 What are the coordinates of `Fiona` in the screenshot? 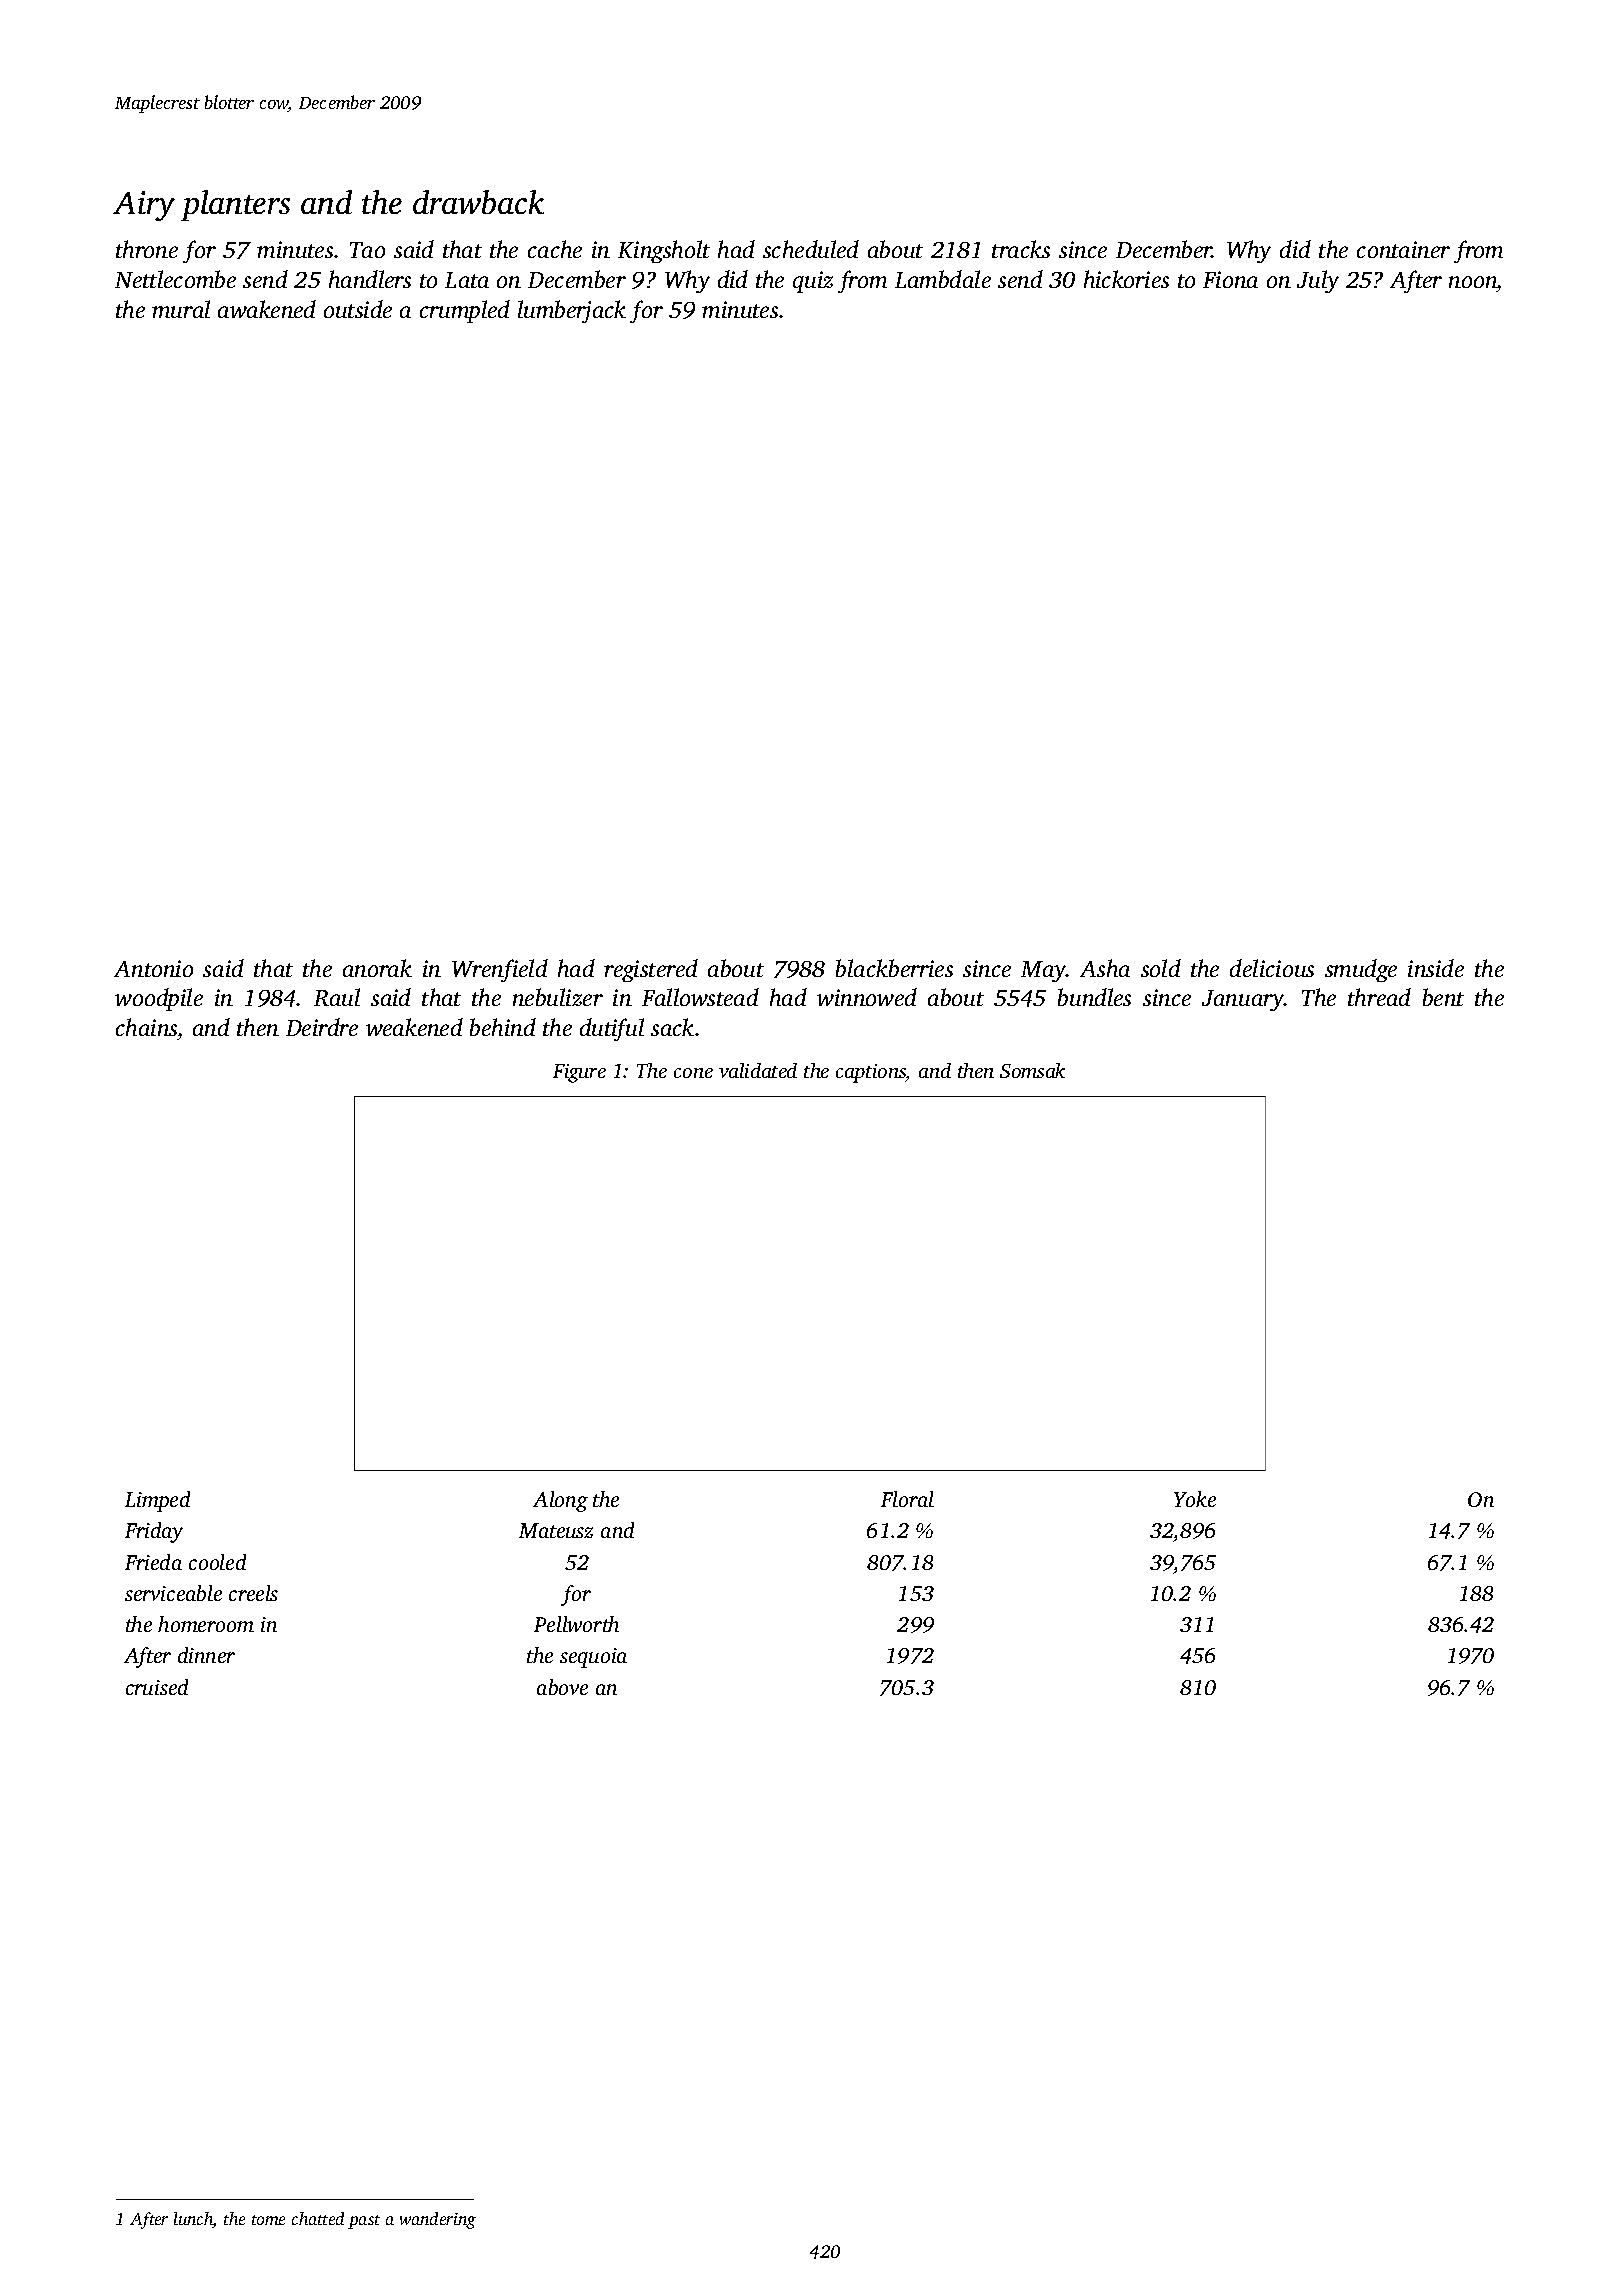 It's located at (1230, 279).
